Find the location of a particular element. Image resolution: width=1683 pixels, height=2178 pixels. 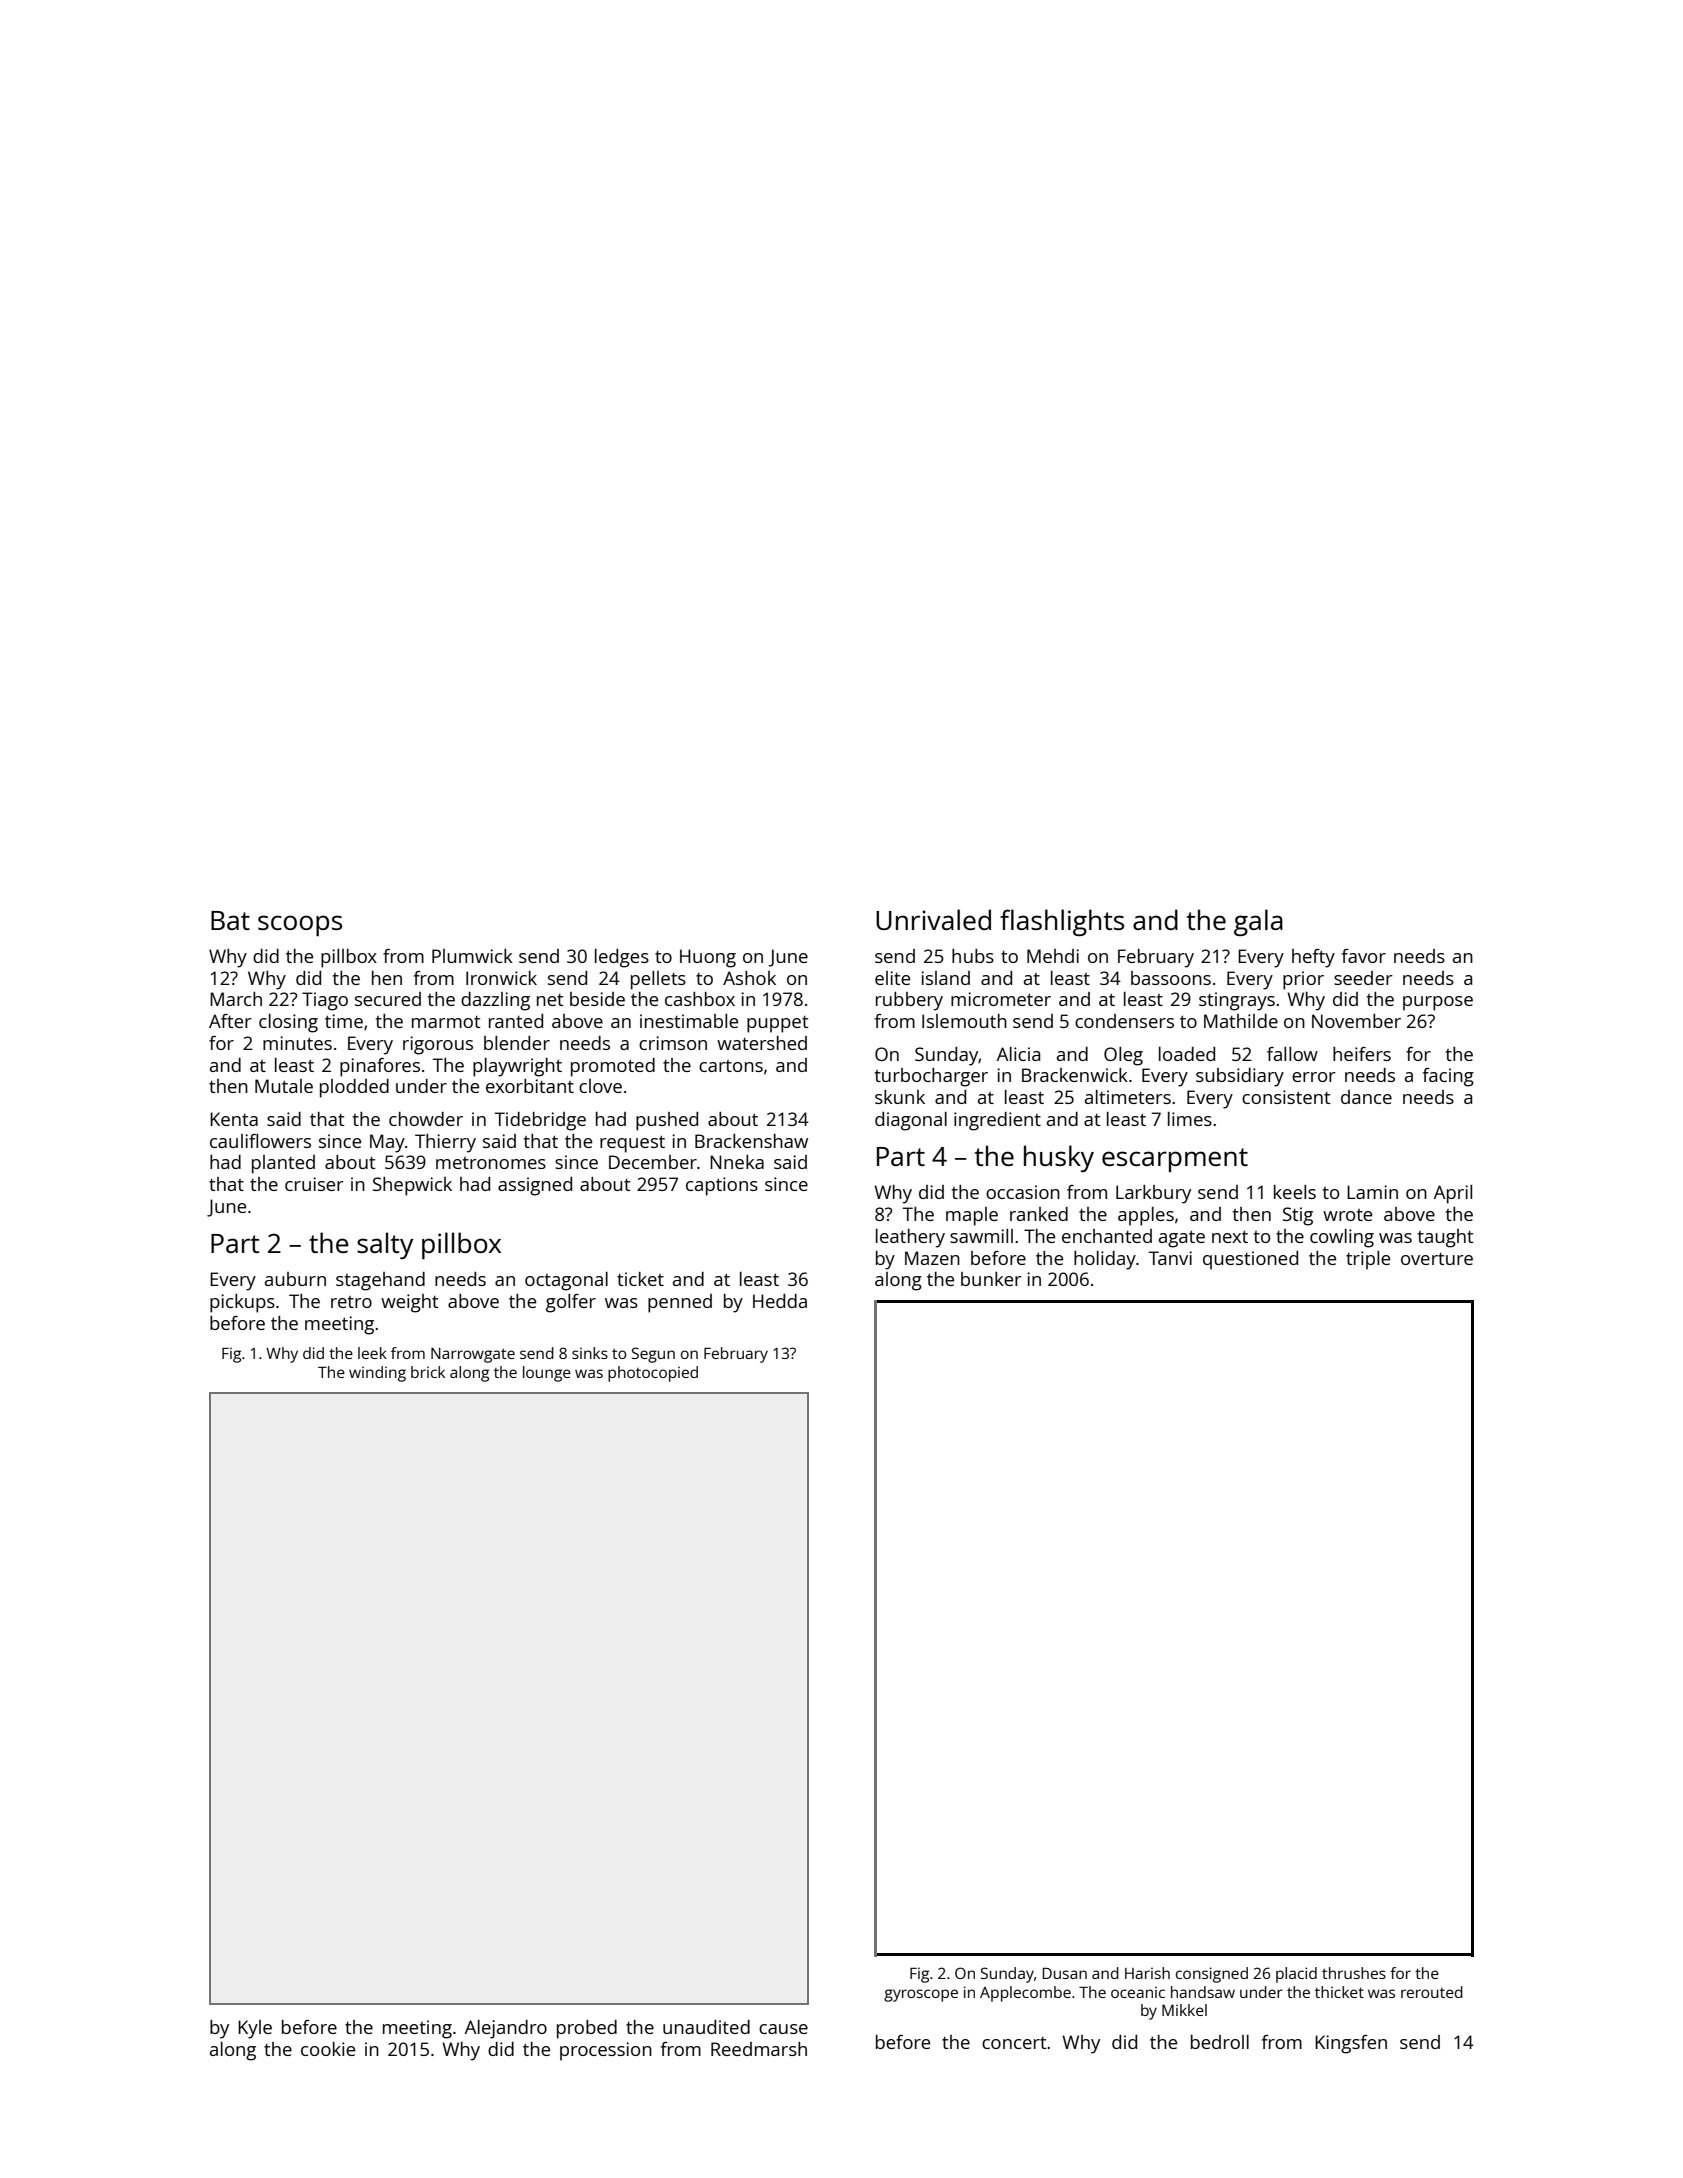

salty is located at coordinates (385, 1245).
